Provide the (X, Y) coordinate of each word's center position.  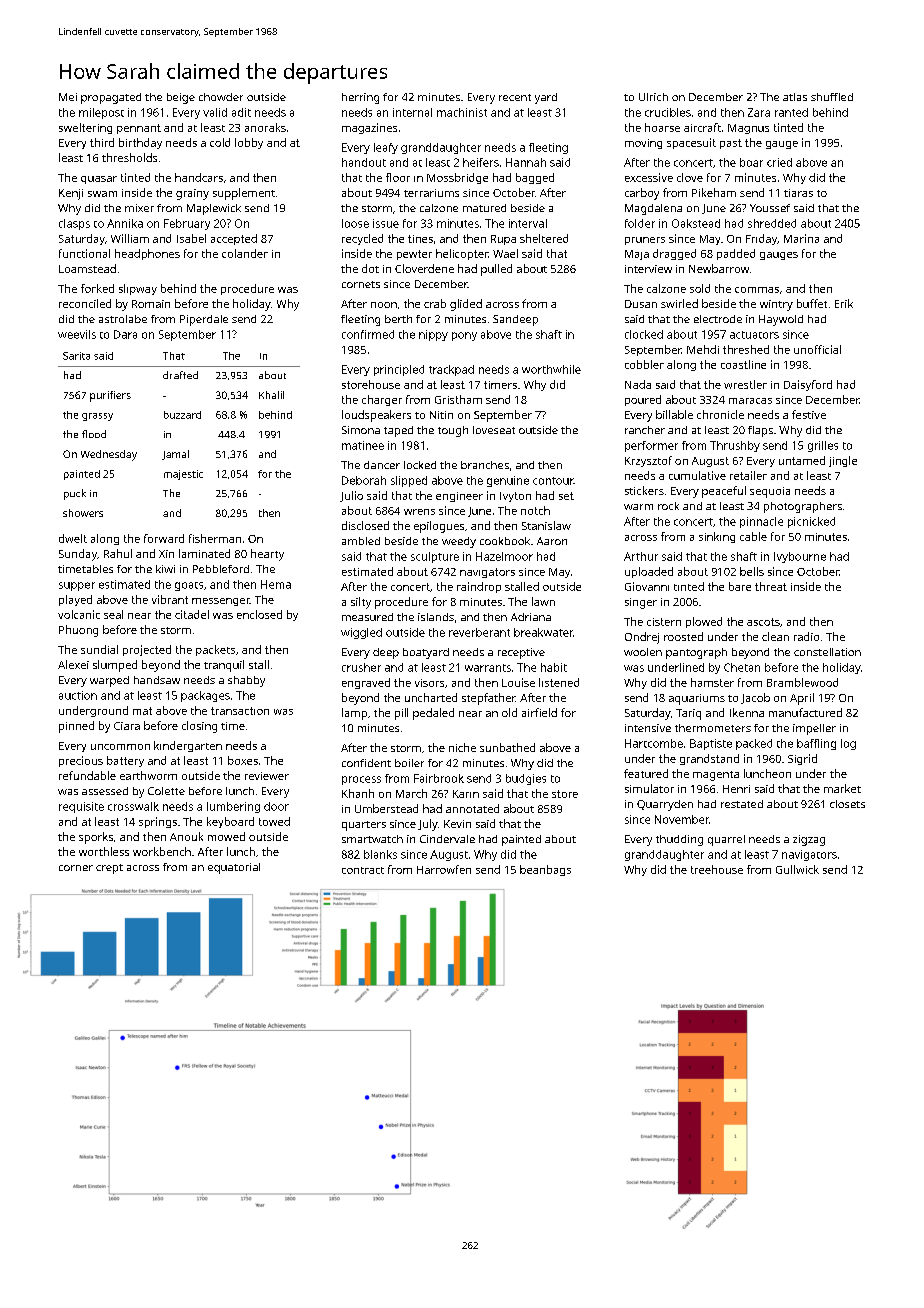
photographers (803, 507)
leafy (386, 148)
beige (181, 98)
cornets (361, 284)
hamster (712, 682)
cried (779, 162)
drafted (180, 375)
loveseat (494, 430)
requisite (81, 807)
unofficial (817, 349)
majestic (183, 475)
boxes (243, 760)
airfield (539, 712)
